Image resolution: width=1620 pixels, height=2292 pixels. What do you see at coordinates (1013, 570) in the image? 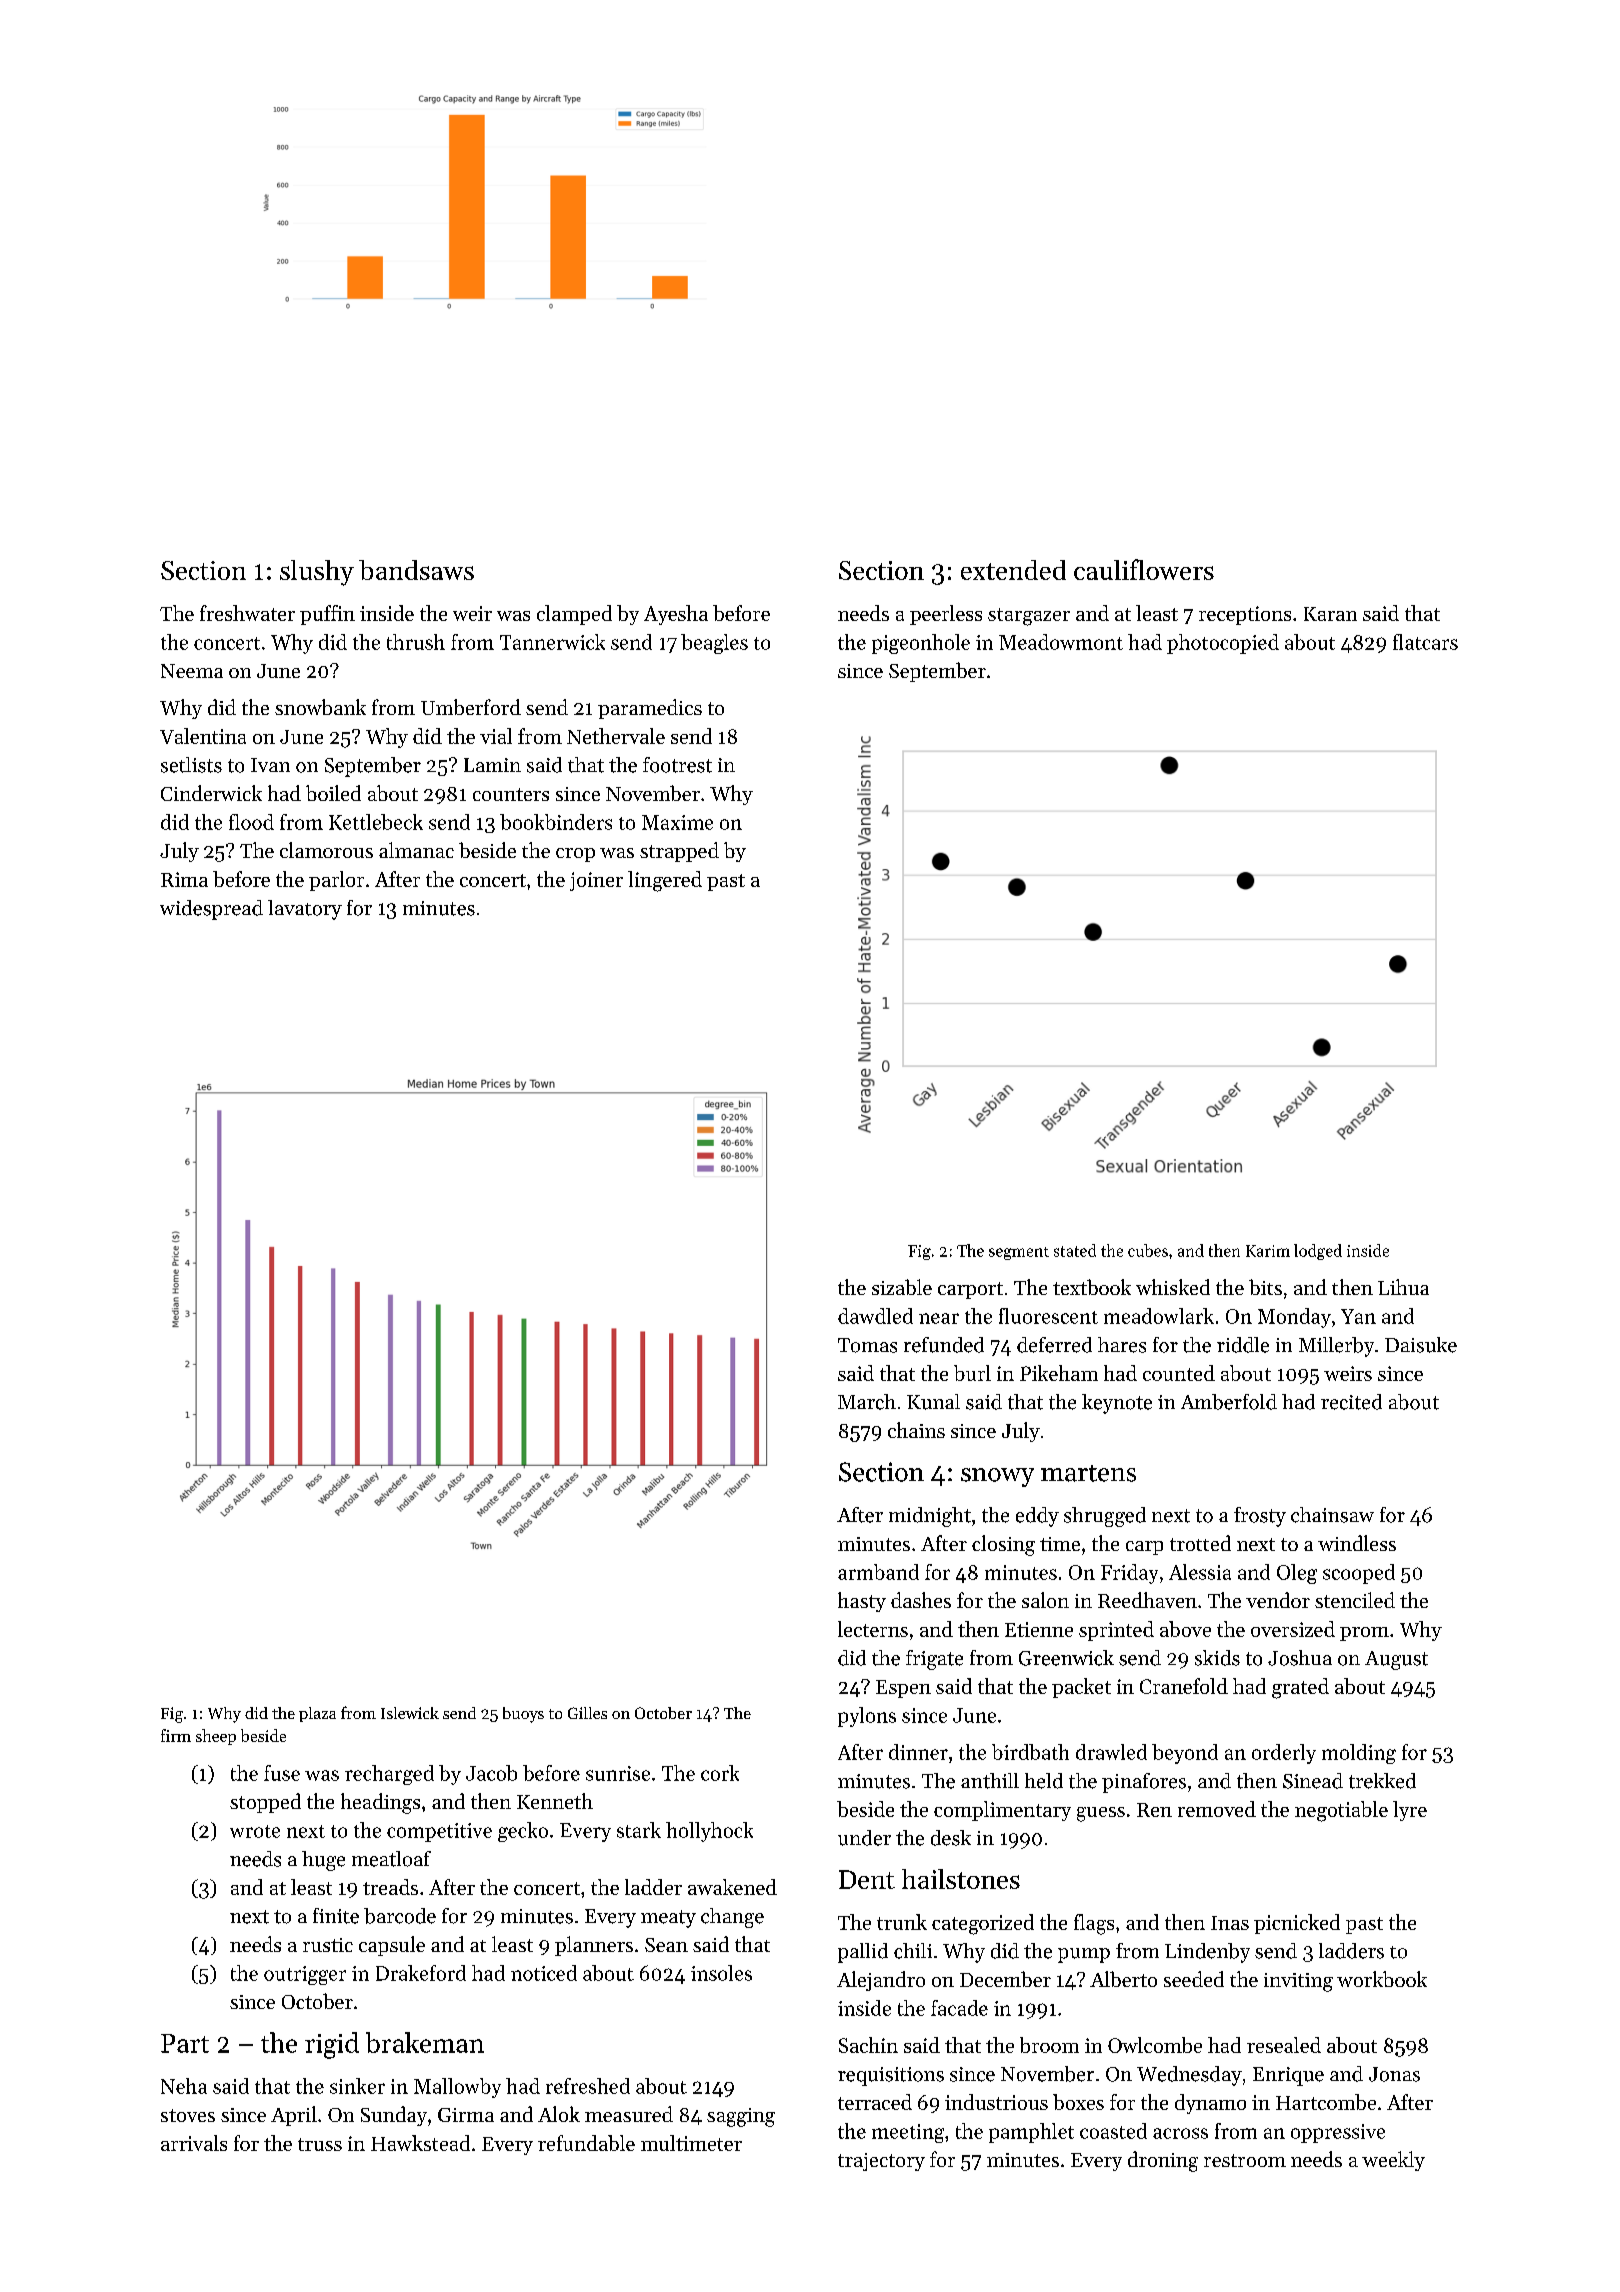
I see `extended` at bounding box center [1013, 570].
